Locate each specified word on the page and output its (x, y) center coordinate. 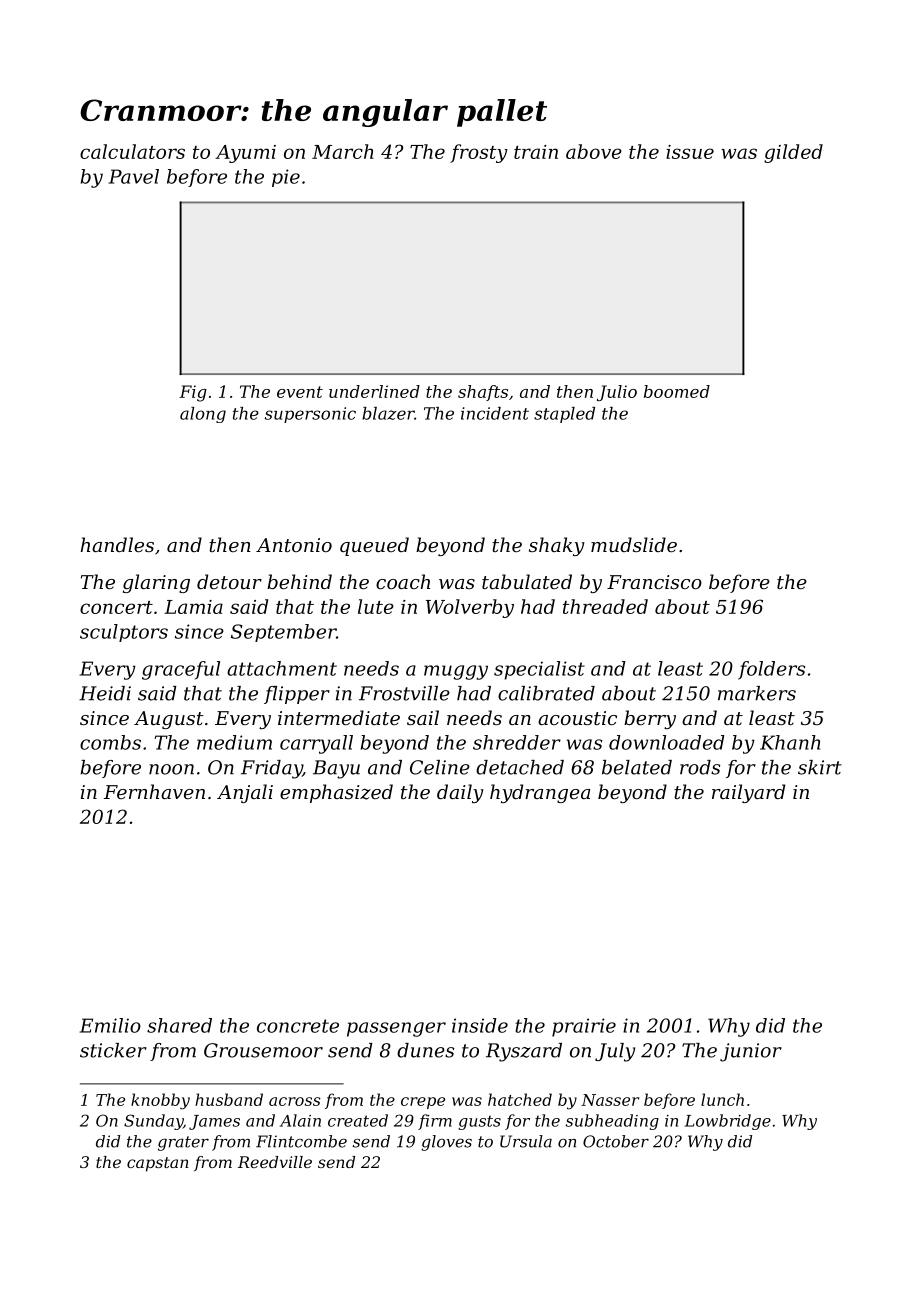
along (203, 415)
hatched (520, 1099)
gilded (793, 153)
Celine (440, 767)
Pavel (134, 176)
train (536, 152)
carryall (316, 744)
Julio (617, 393)
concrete (298, 1026)
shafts (483, 393)
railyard (748, 793)
